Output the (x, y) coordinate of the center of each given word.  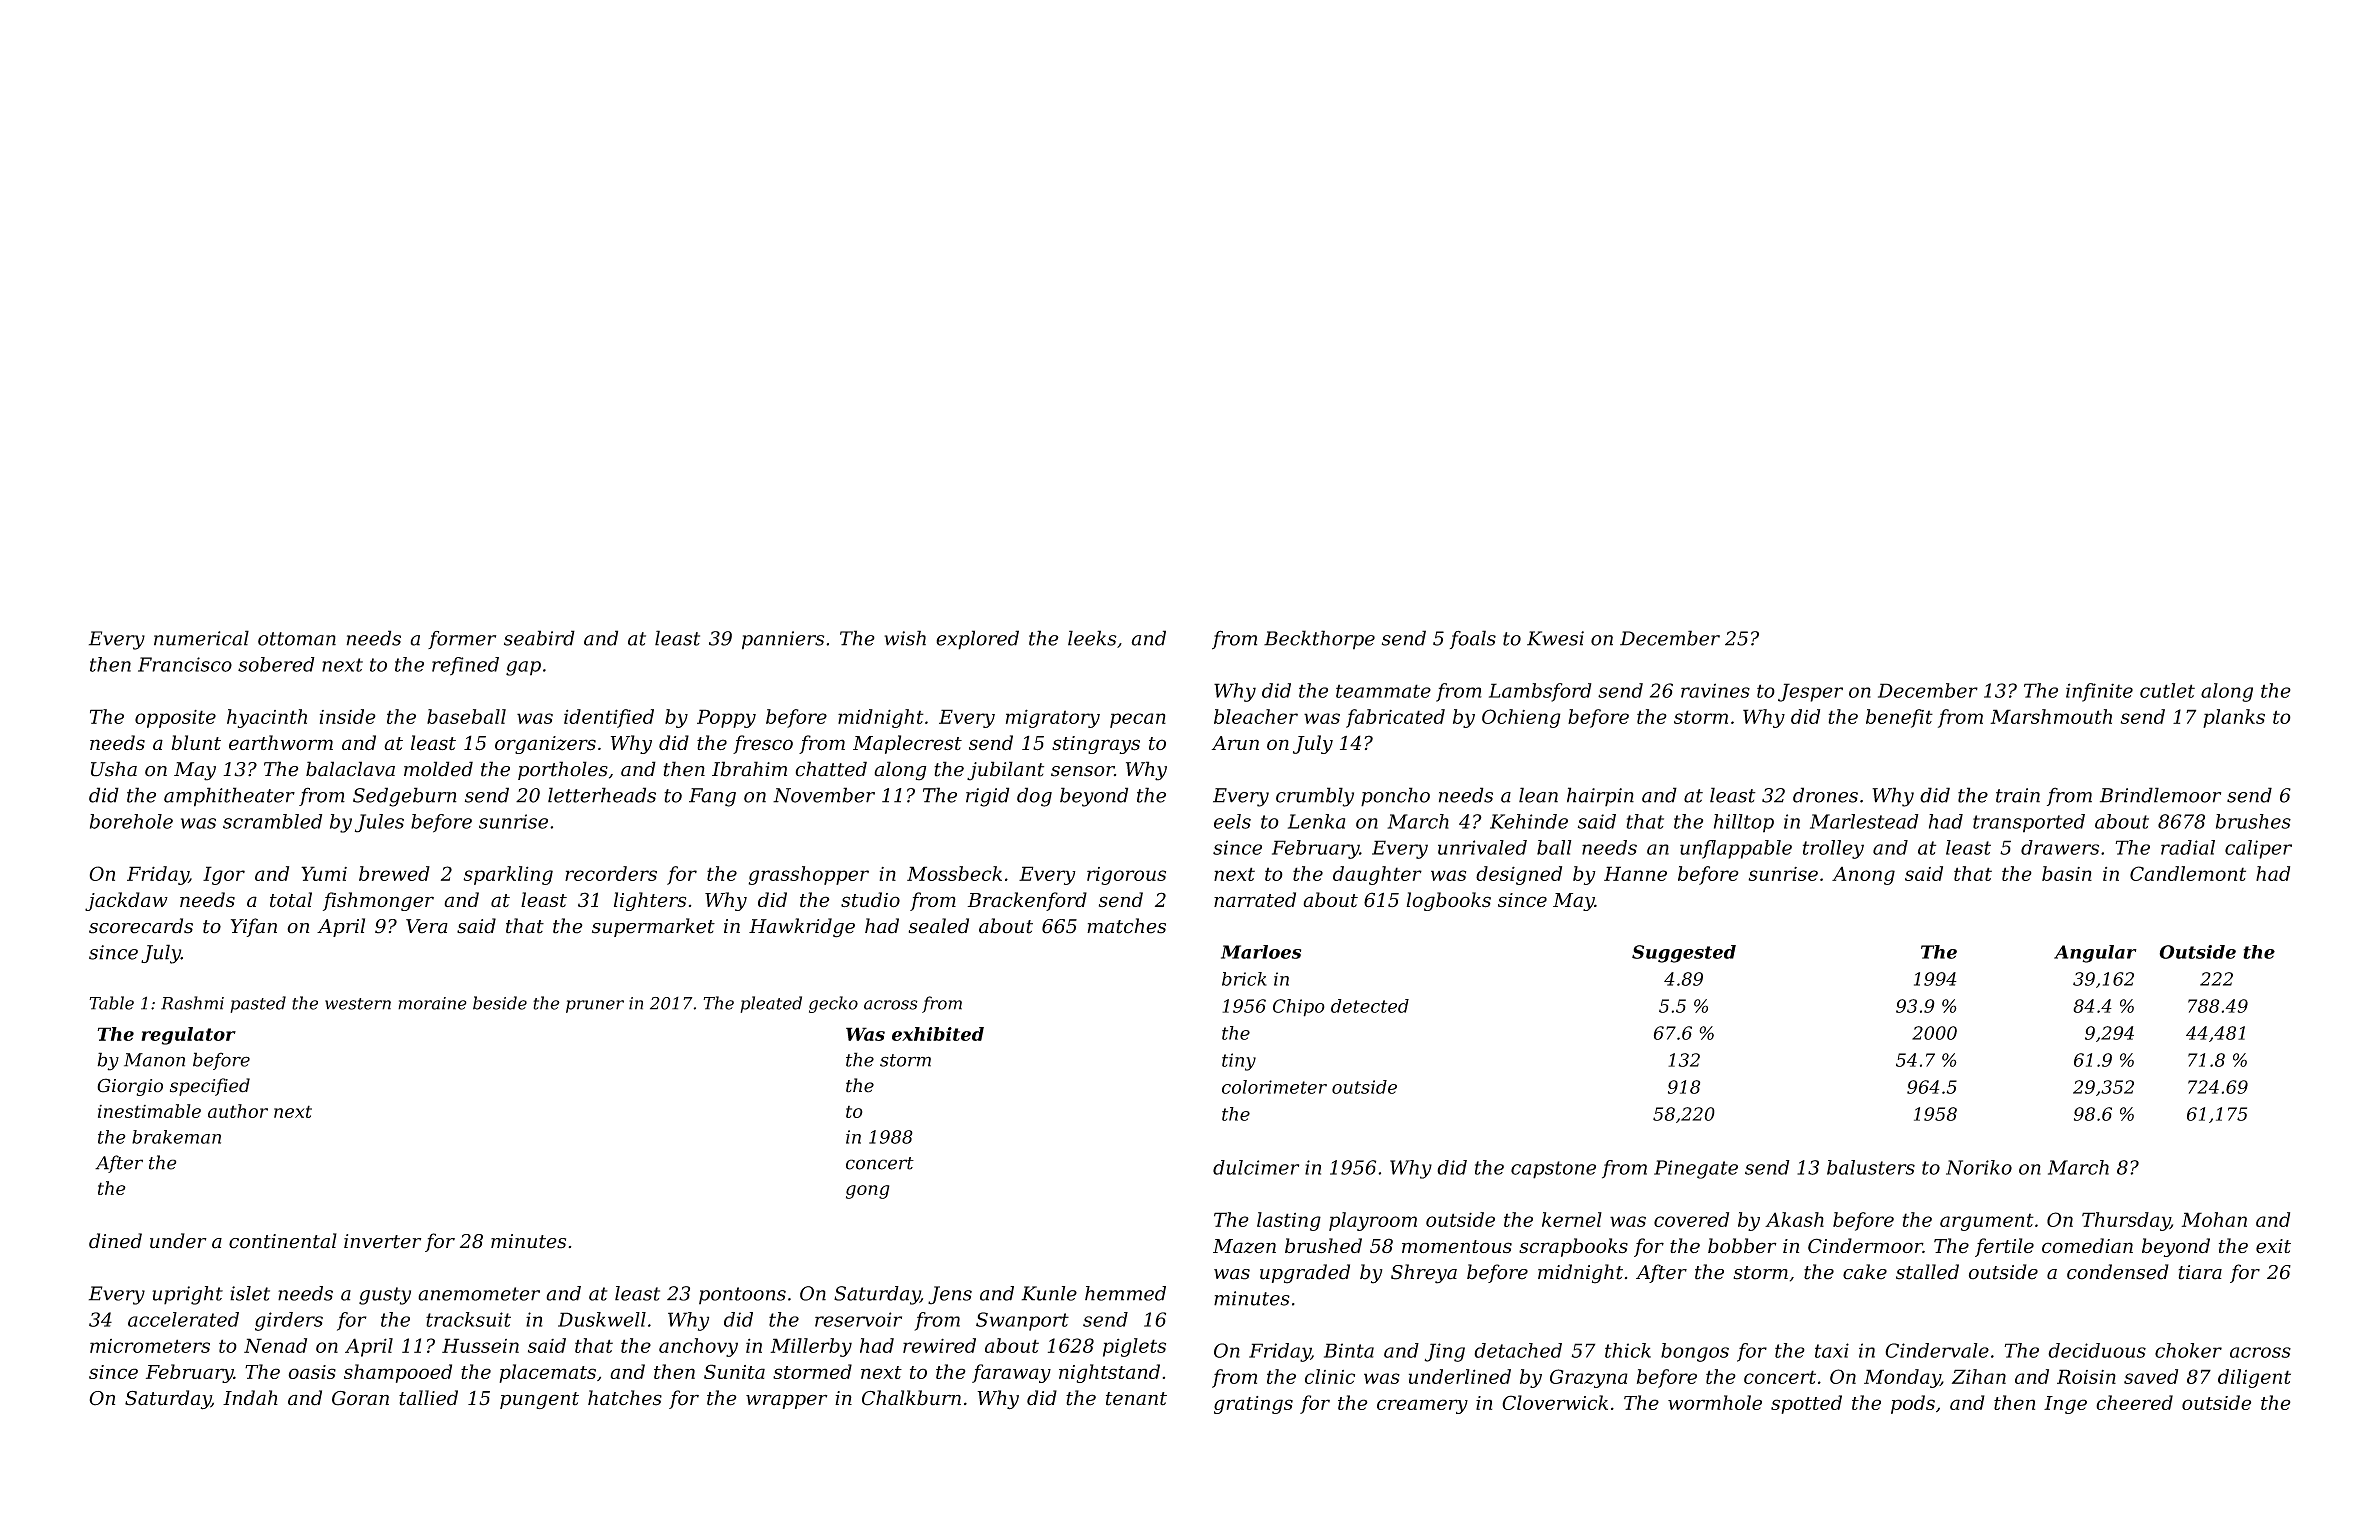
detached (1518, 1350)
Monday (1902, 1378)
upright (187, 1295)
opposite (175, 719)
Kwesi (1555, 638)
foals (1473, 639)
